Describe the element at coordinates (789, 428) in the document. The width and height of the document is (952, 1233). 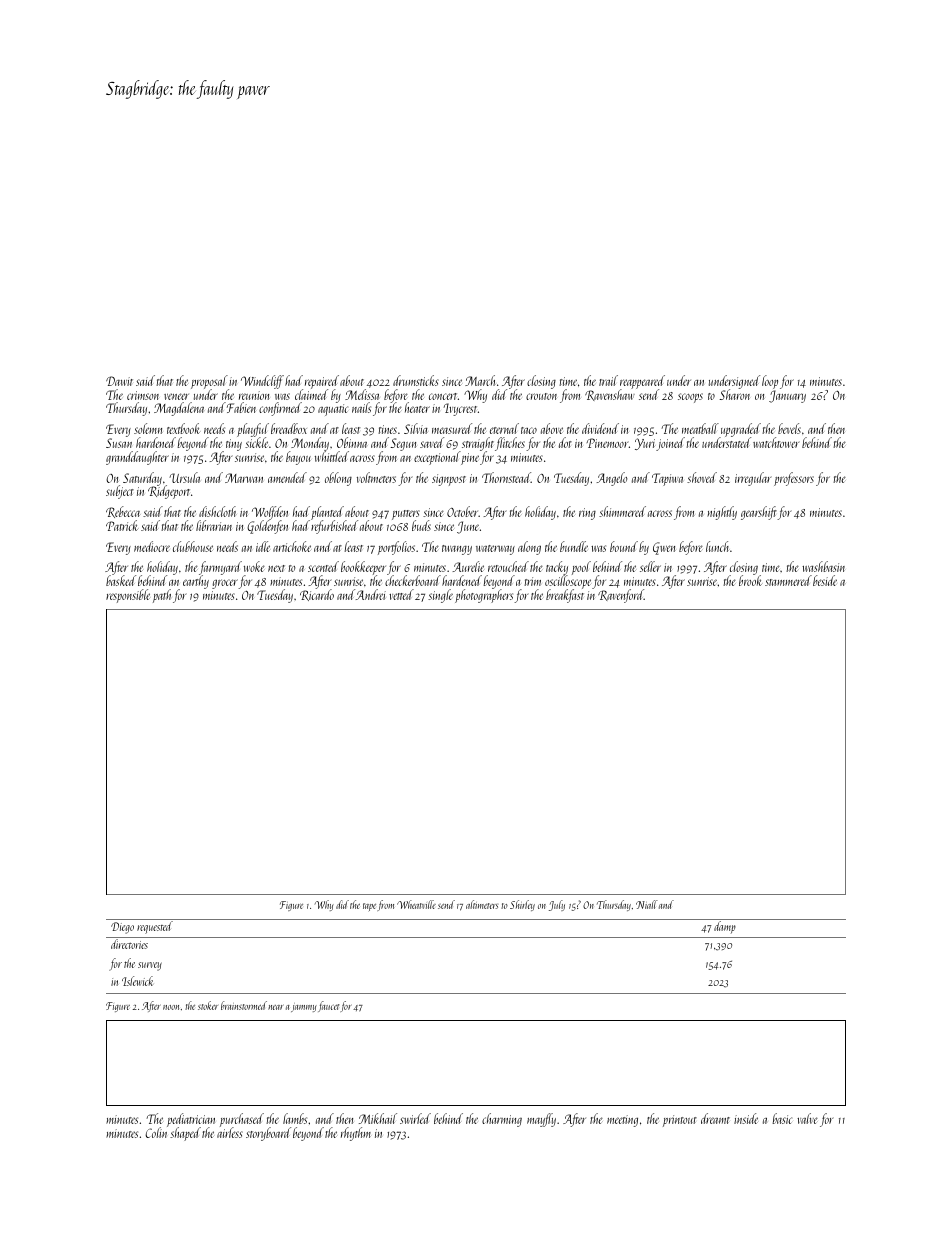
I see `bevels` at that location.
